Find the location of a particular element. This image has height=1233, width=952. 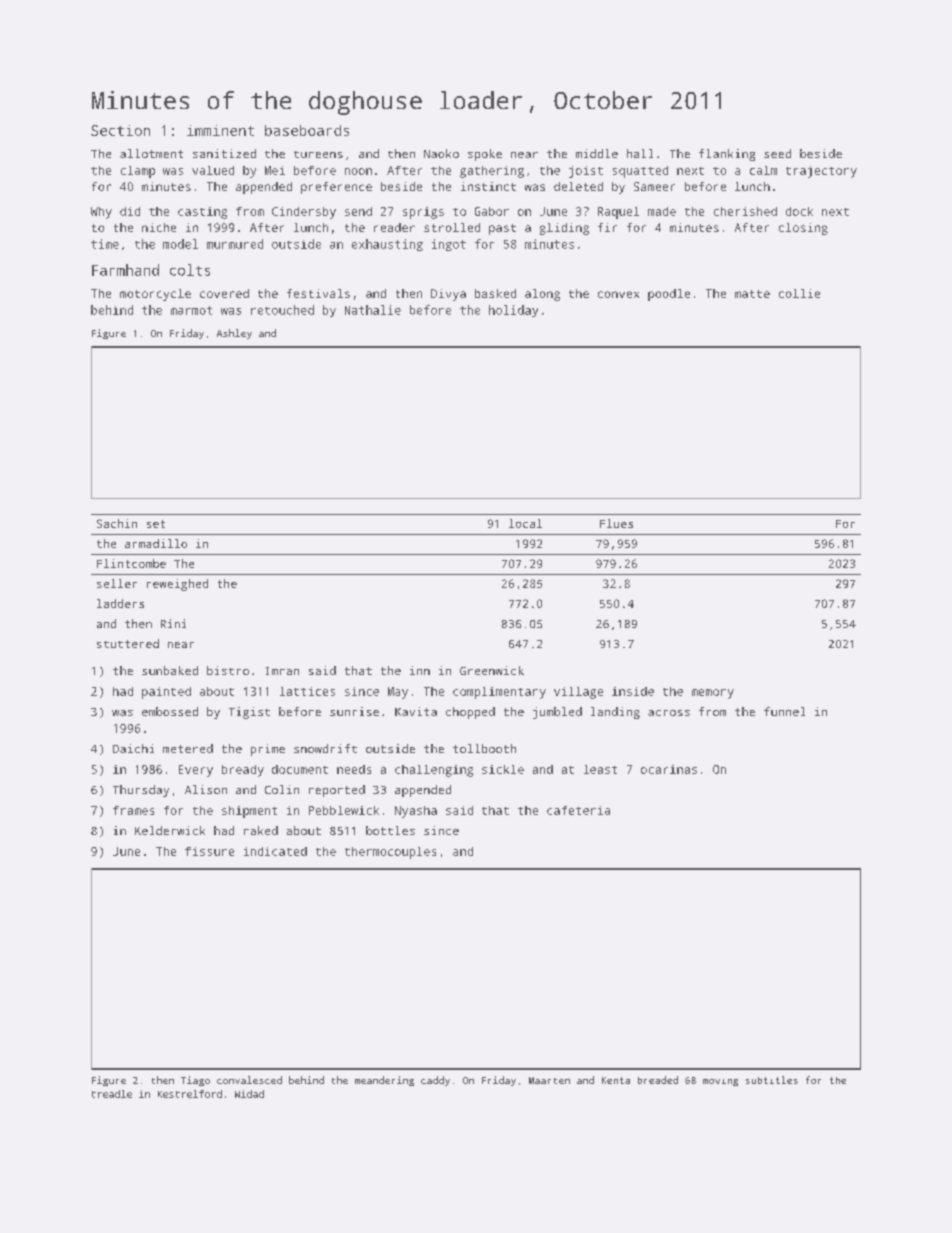

Widad is located at coordinates (249, 1094).
